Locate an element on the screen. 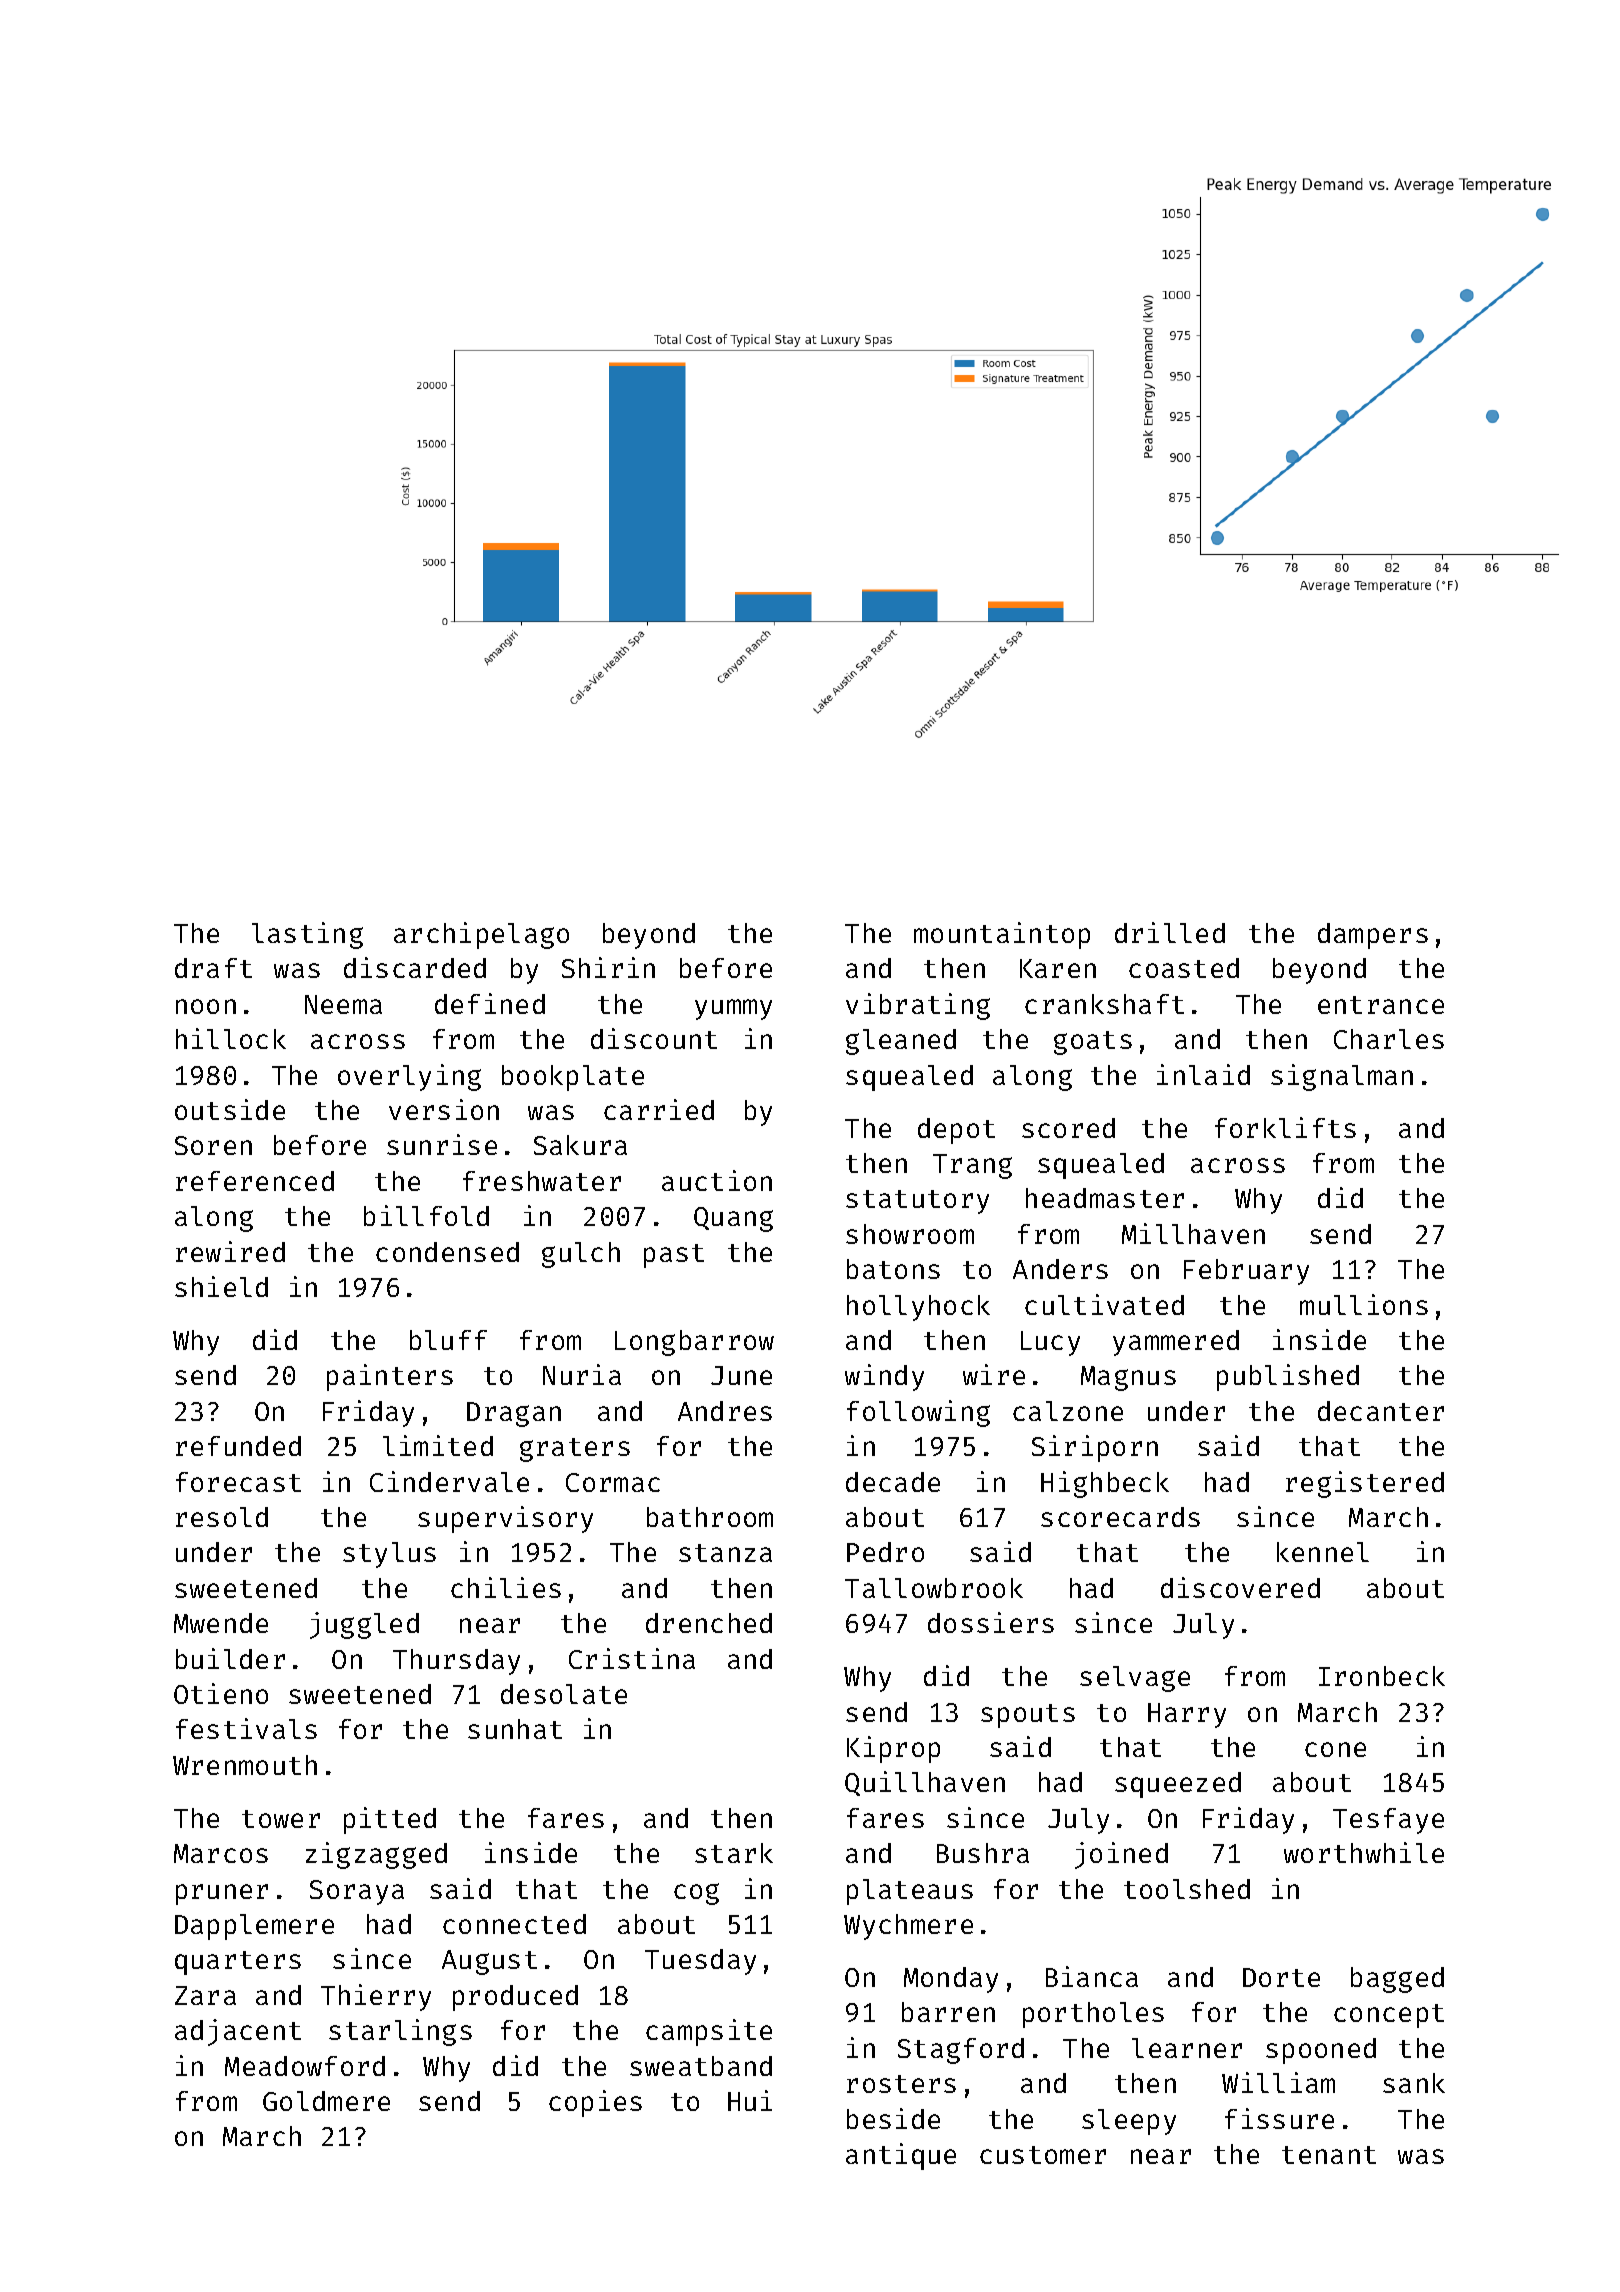 The width and height of the screenshot is (1620, 2292). hillock is located at coordinates (231, 1038).
